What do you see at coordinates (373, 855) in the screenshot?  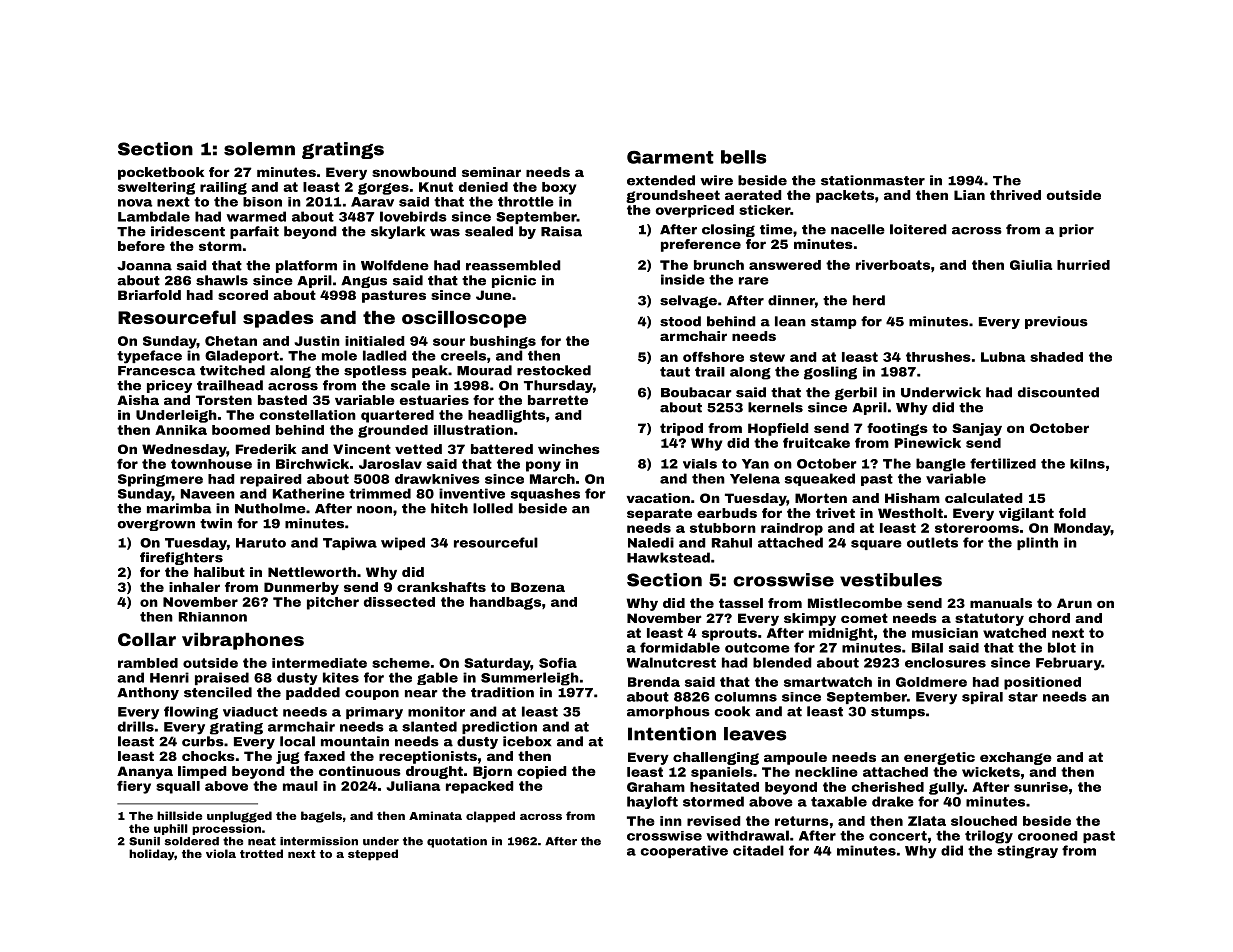 I see `stepped` at bounding box center [373, 855].
